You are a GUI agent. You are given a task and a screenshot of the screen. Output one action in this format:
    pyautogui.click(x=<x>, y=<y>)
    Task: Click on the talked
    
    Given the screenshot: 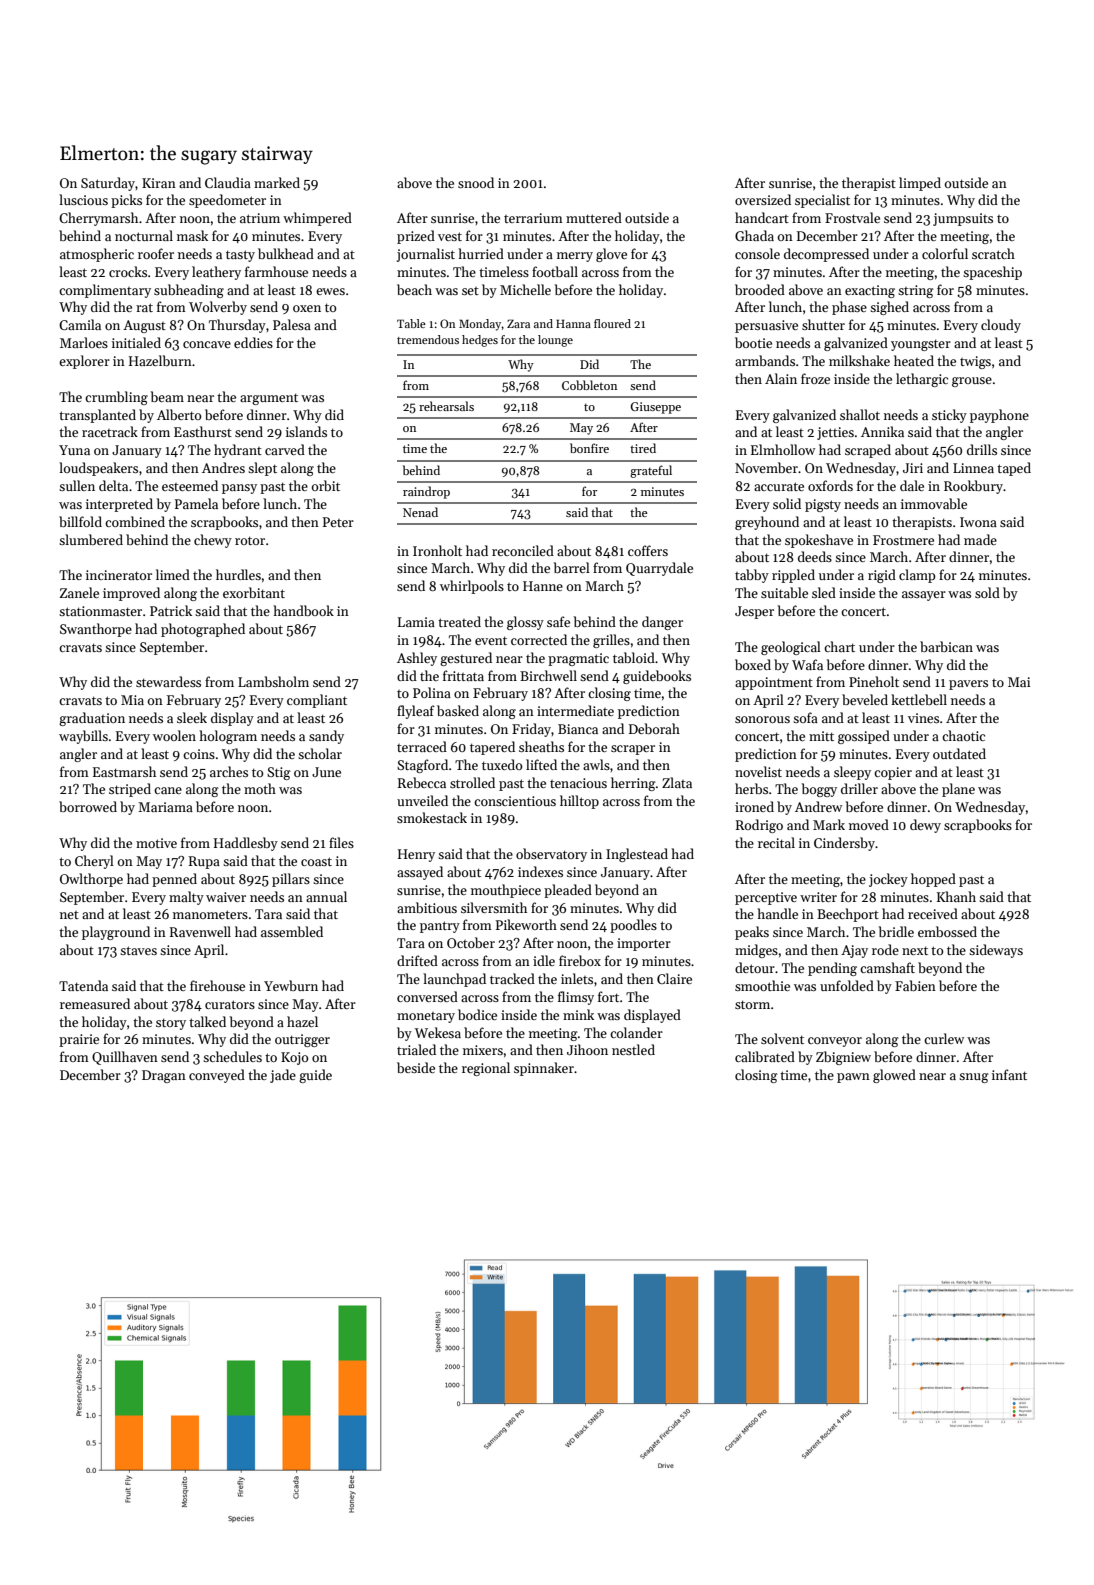 What is the action you would take?
    pyautogui.click(x=207, y=1021)
